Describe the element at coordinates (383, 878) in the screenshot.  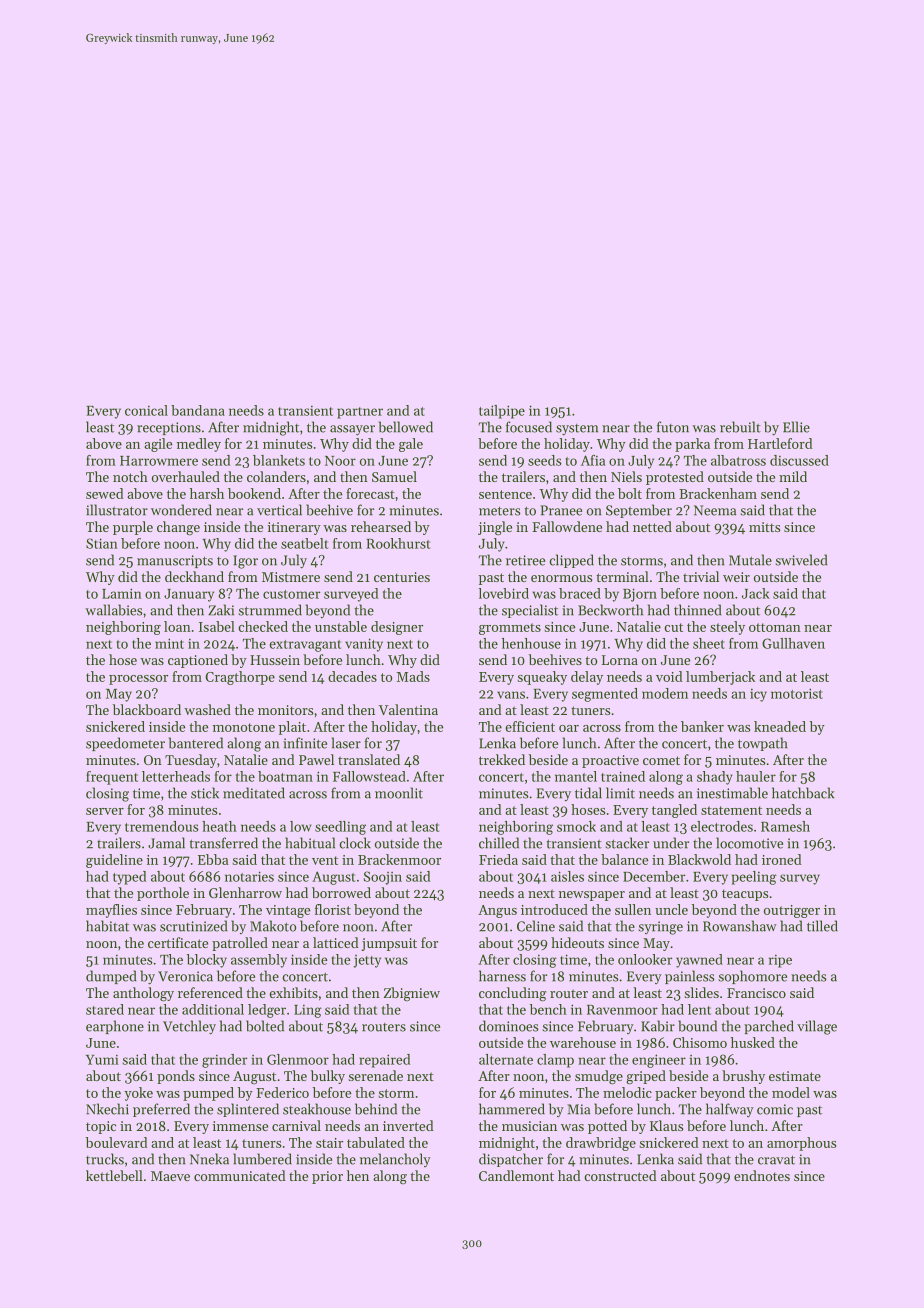
I see `Soojin` at that location.
